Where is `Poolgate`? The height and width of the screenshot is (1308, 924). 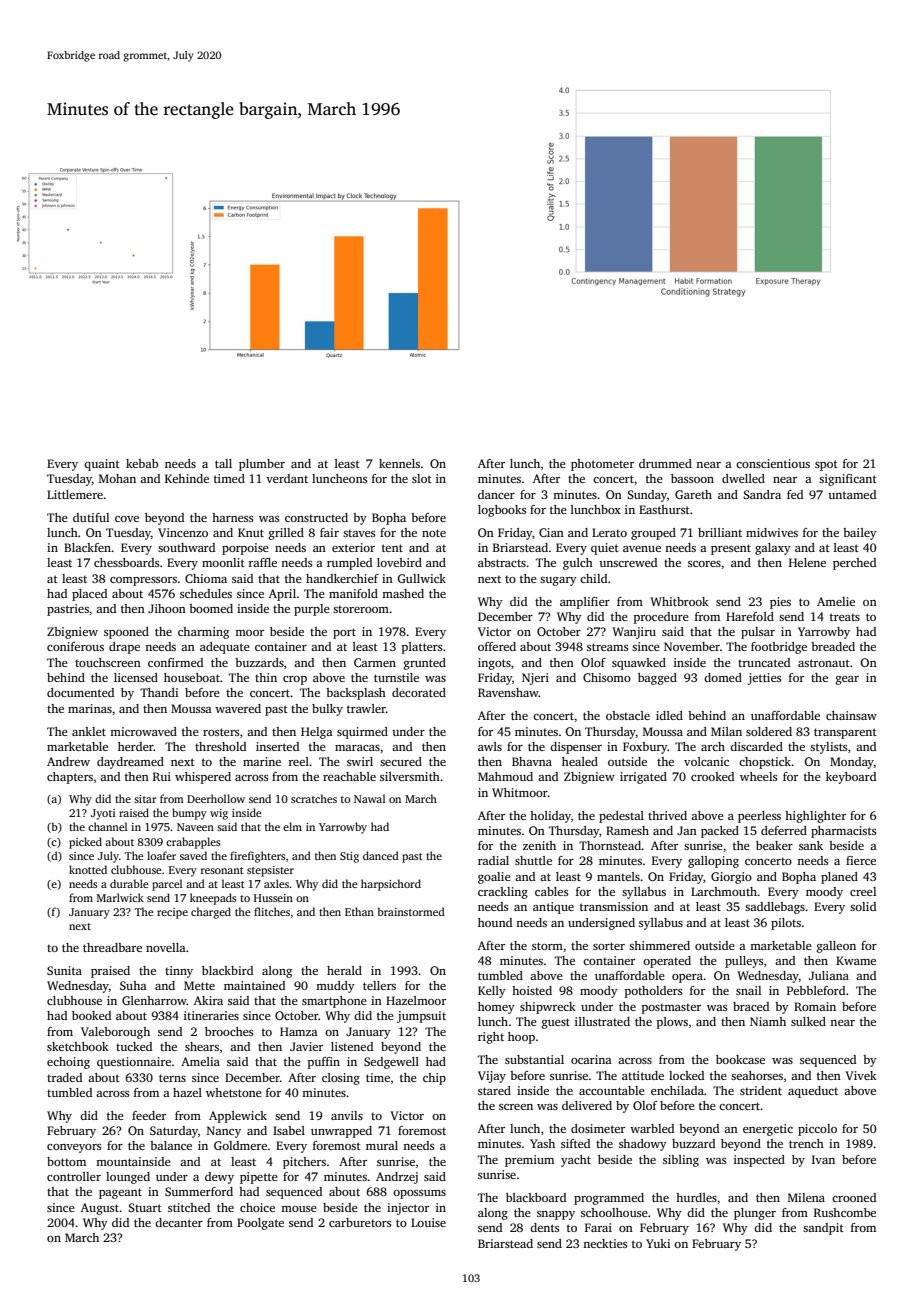 Poolgate is located at coordinates (260, 1224).
